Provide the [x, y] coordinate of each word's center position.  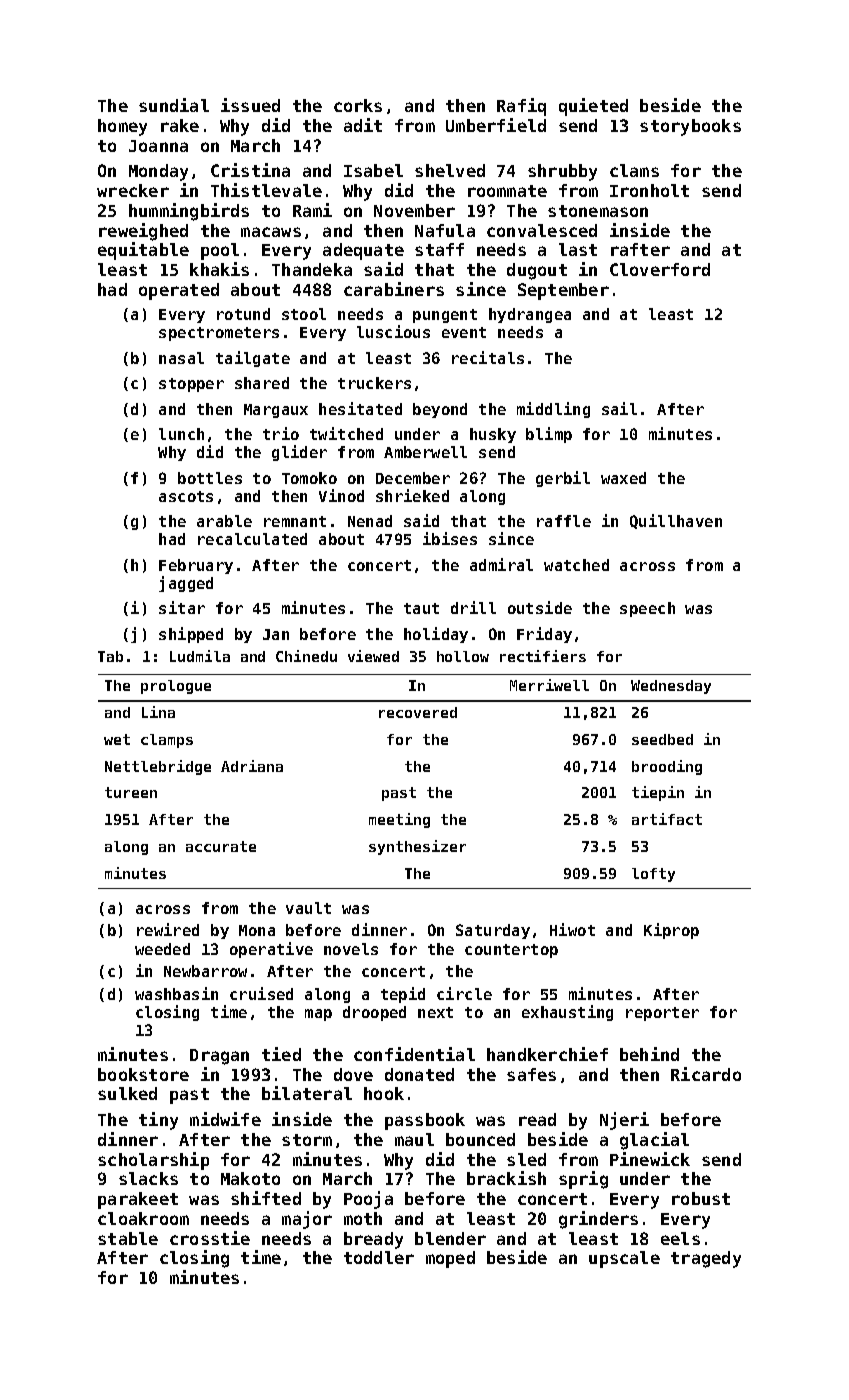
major [307, 1220]
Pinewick [650, 1159]
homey [122, 127]
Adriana [252, 766]
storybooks [690, 127]
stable [128, 1238]
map [318, 1015]
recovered [418, 712]
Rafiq [521, 107]
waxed [623, 478]
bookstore [143, 1074]
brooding [667, 767]
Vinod [341, 495]
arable [224, 521]
